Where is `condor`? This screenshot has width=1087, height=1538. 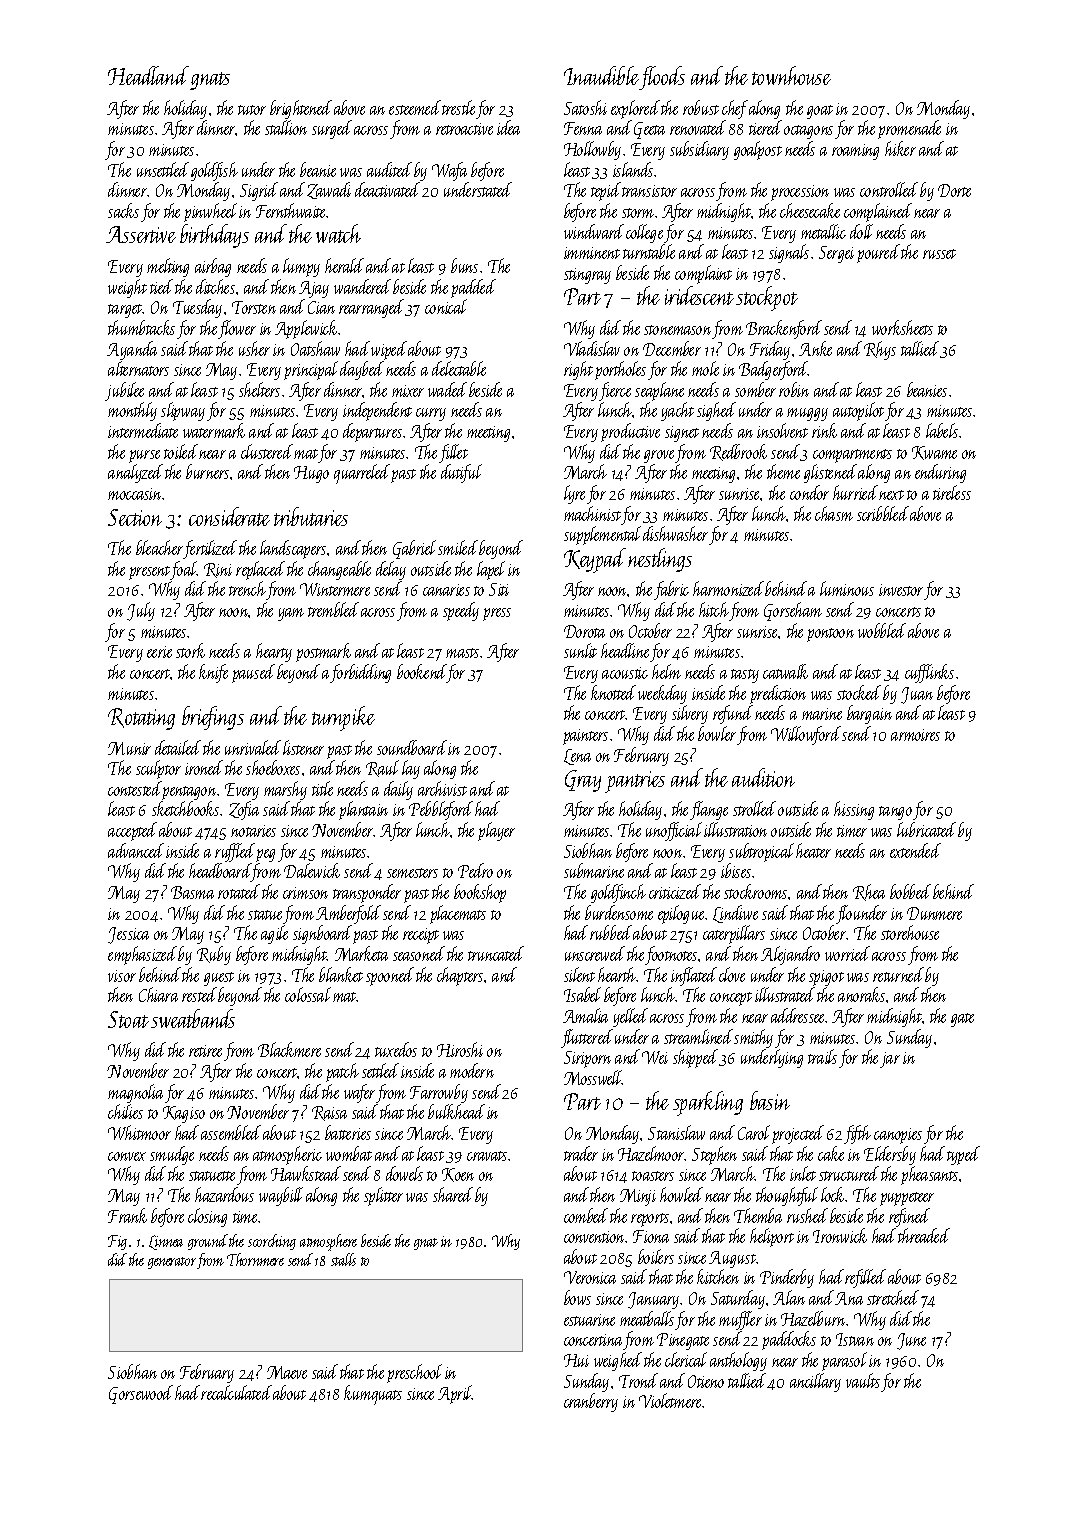 condor is located at coordinates (809, 492).
